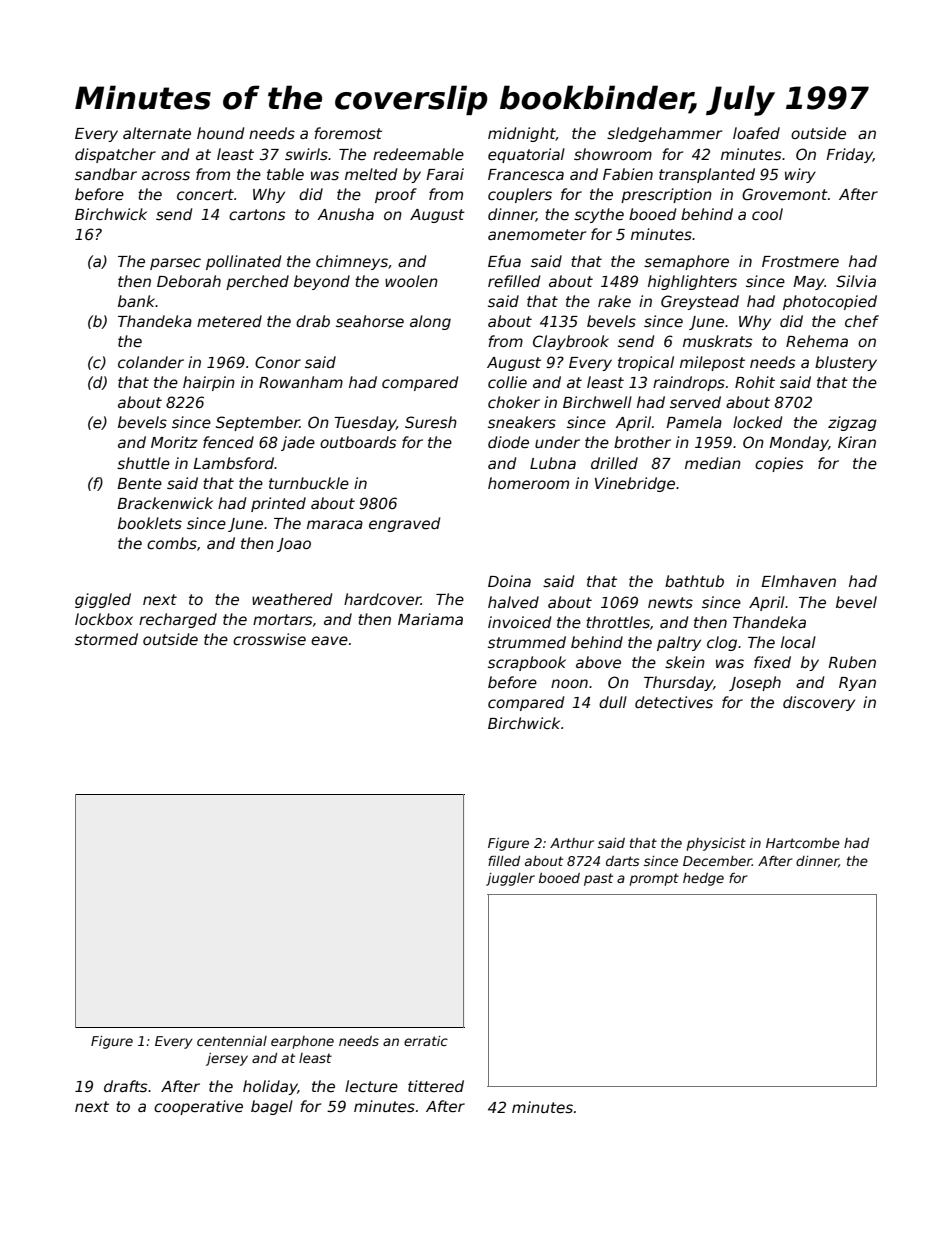 This page has width=952, height=1233. What do you see at coordinates (628, 174) in the page?
I see `Fabien` at bounding box center [628, 174].
